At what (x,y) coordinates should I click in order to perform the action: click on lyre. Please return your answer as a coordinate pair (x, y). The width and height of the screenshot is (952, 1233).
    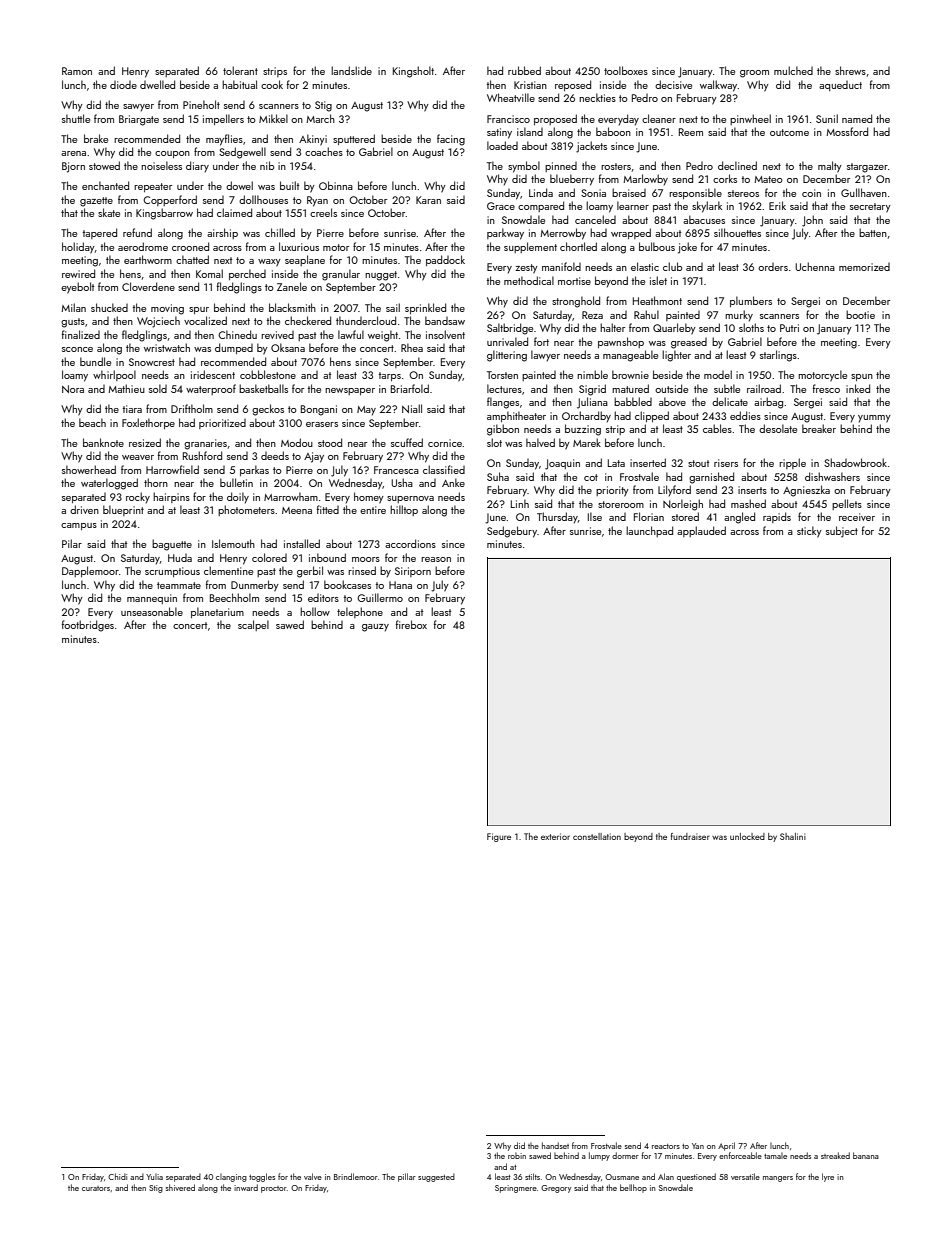
    Looking at the image, I should click on (828, 1177).
